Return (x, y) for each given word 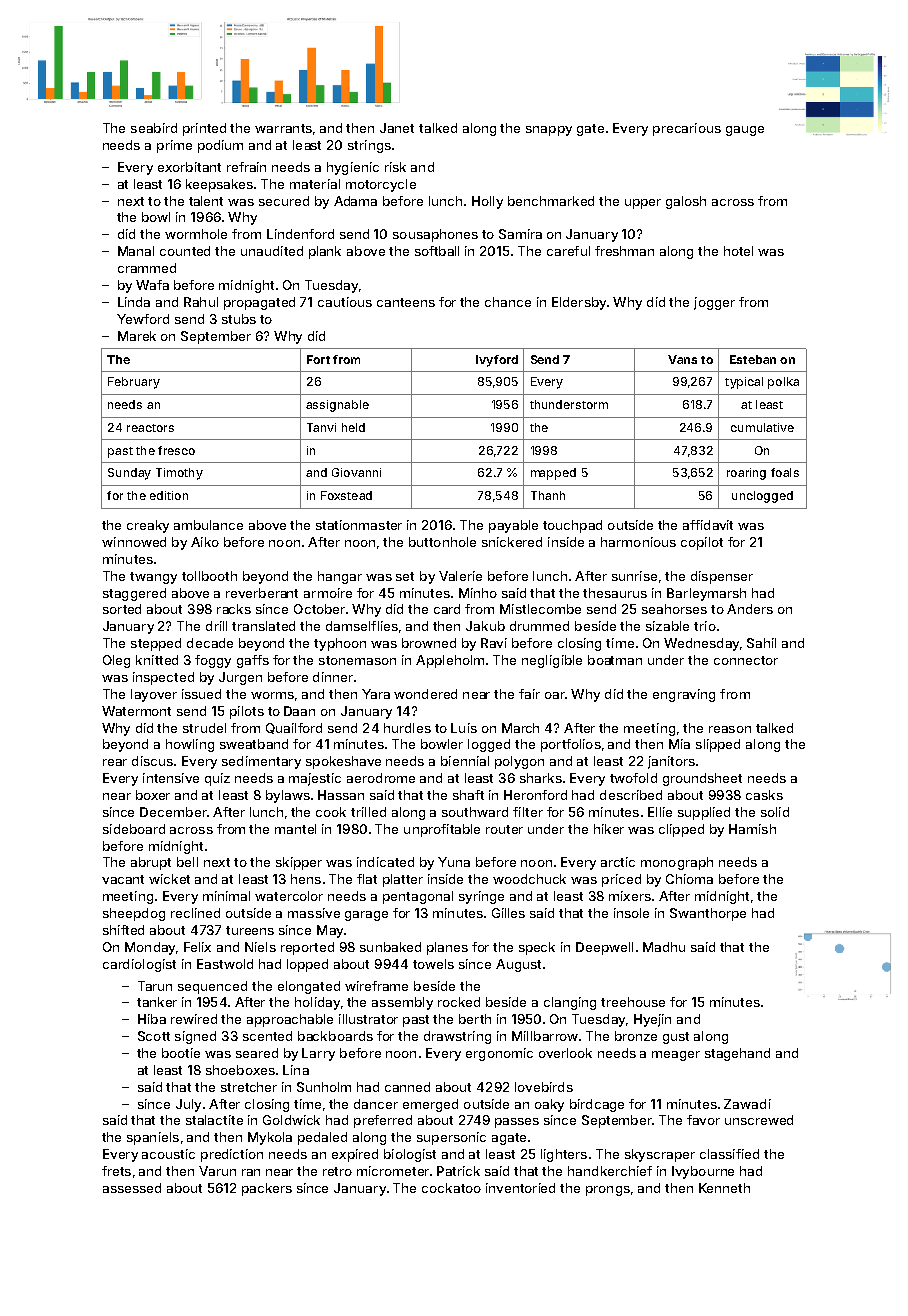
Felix (197, 947)
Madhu (664, 947)
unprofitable (442, 830)
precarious (687, 129)
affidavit (708, 525)
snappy (549, 131)
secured (284, 201)
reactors (150, 428)
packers (267, 1189)
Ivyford (497, 361)
